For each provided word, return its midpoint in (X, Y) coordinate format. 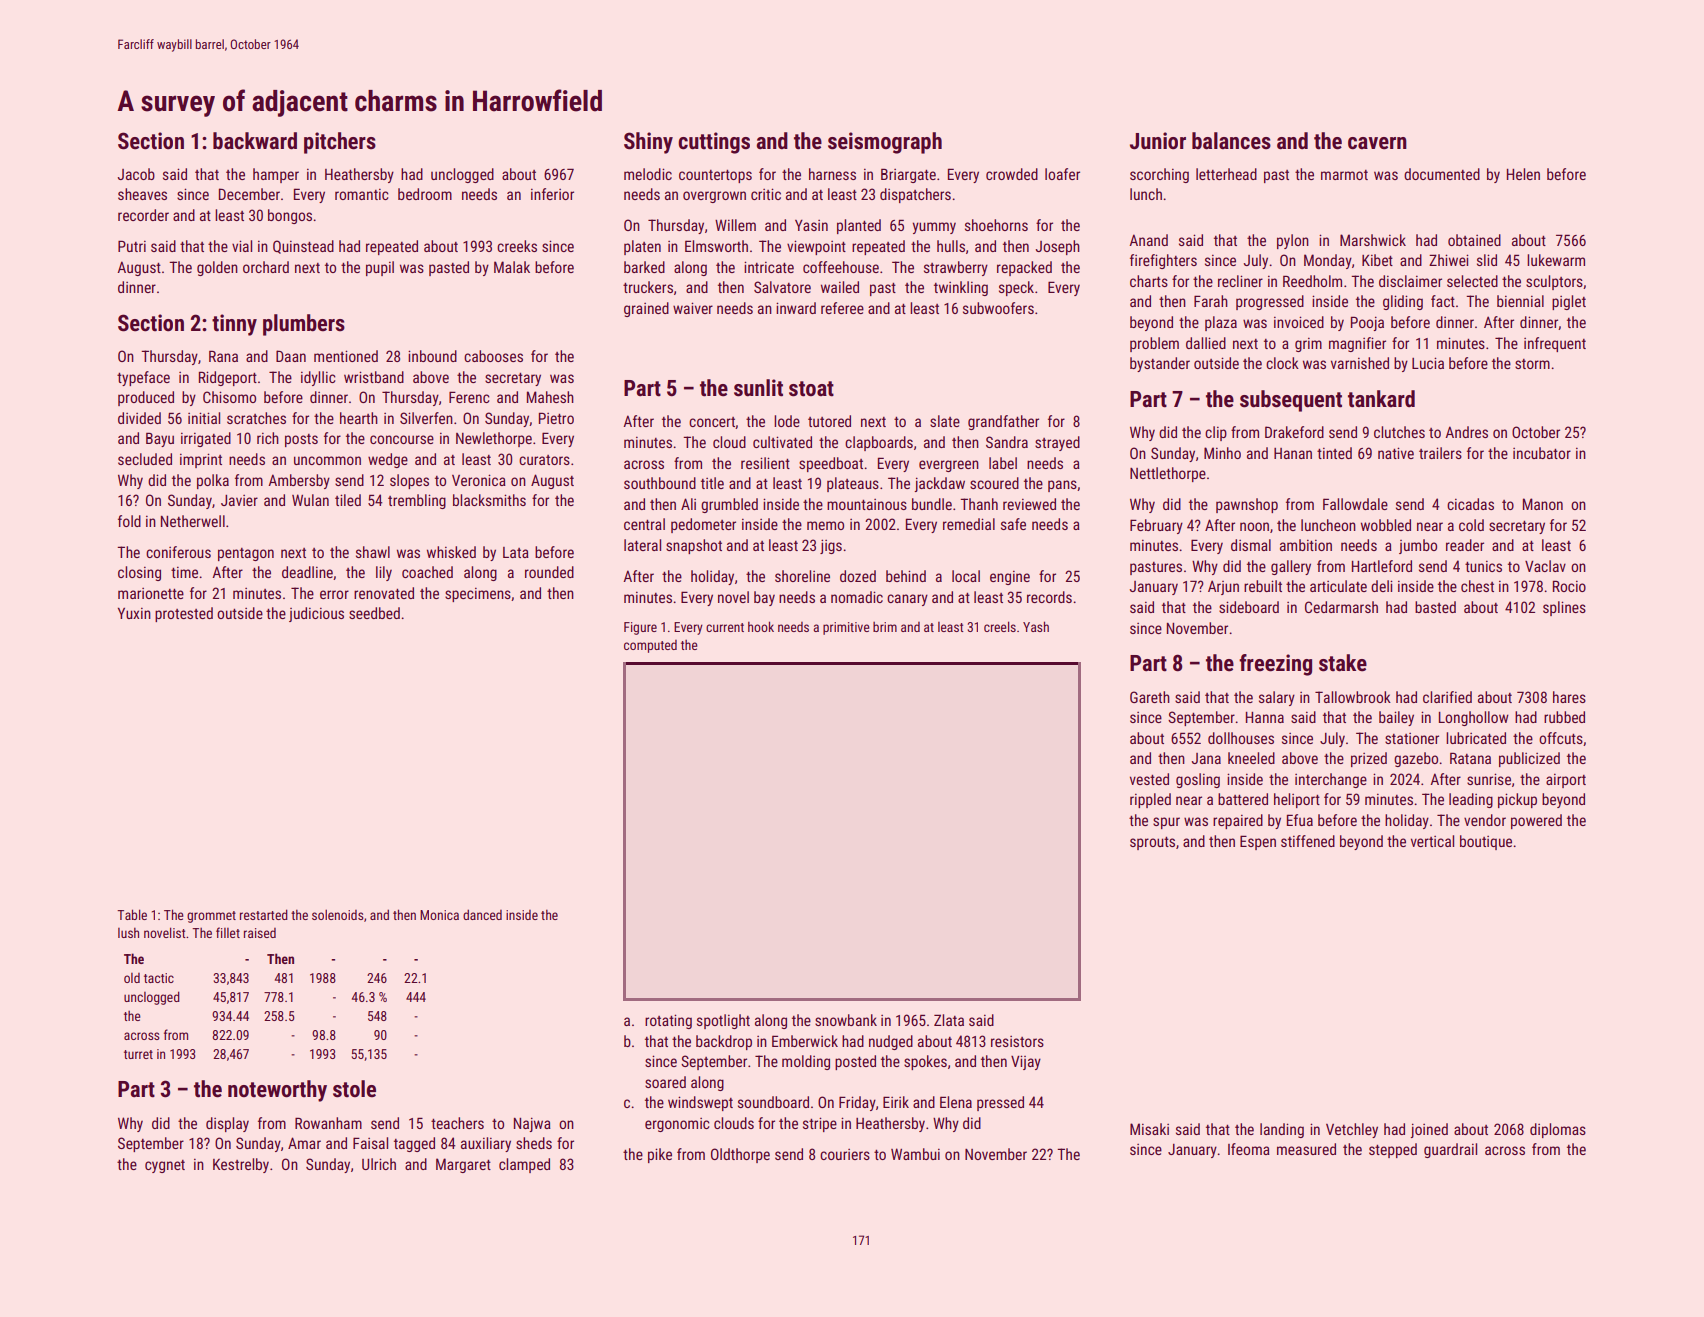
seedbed (374, 613)
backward (255, 141)
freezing (1275, 665)
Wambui (915, 1154)
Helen (1523, 174)
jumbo (1418, 546)
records (1049, 597)
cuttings (714, 143)
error (334, 594)
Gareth (1150, 697)
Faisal (370, 1143)
